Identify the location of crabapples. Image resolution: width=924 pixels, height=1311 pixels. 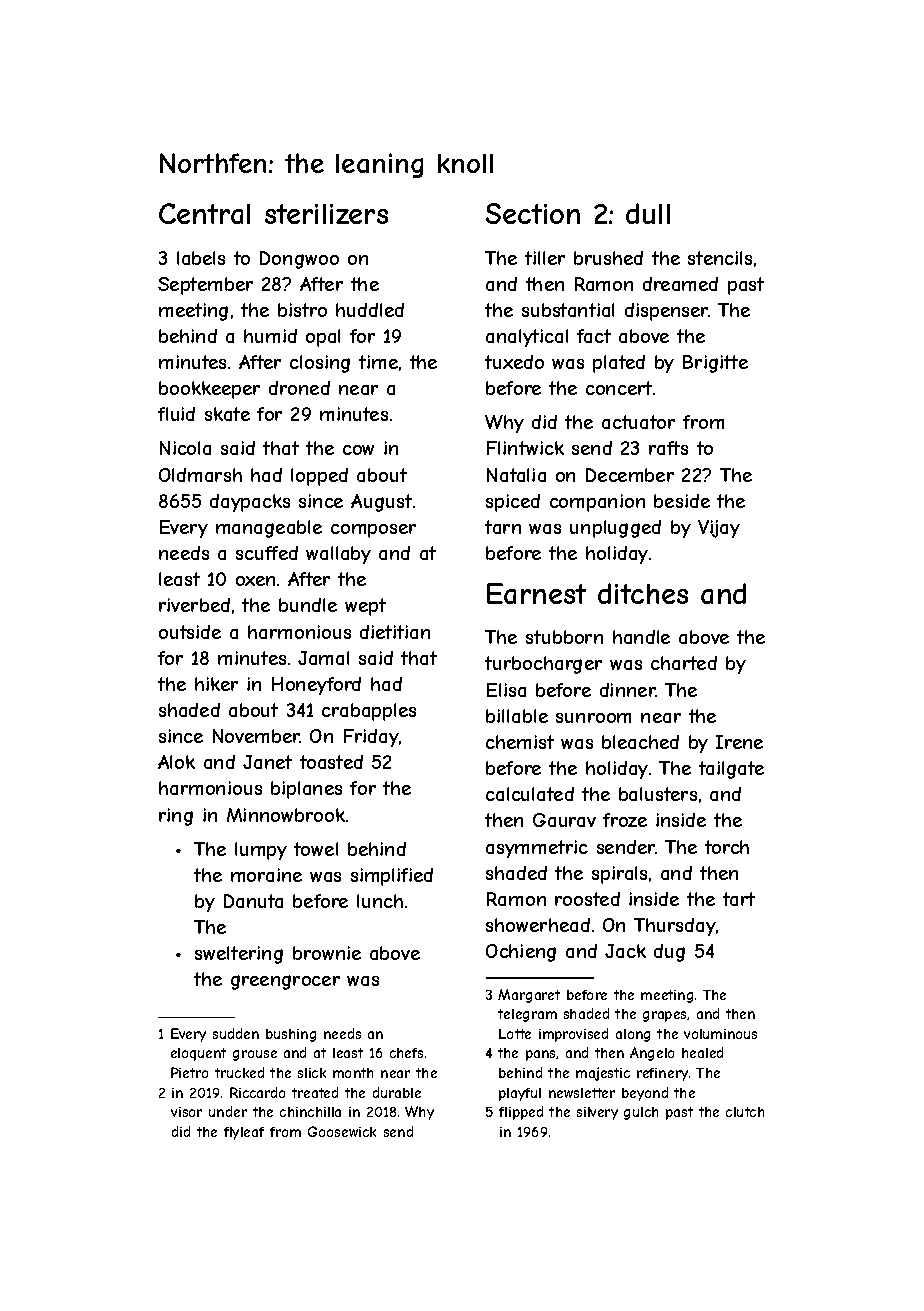
(369, 712).
